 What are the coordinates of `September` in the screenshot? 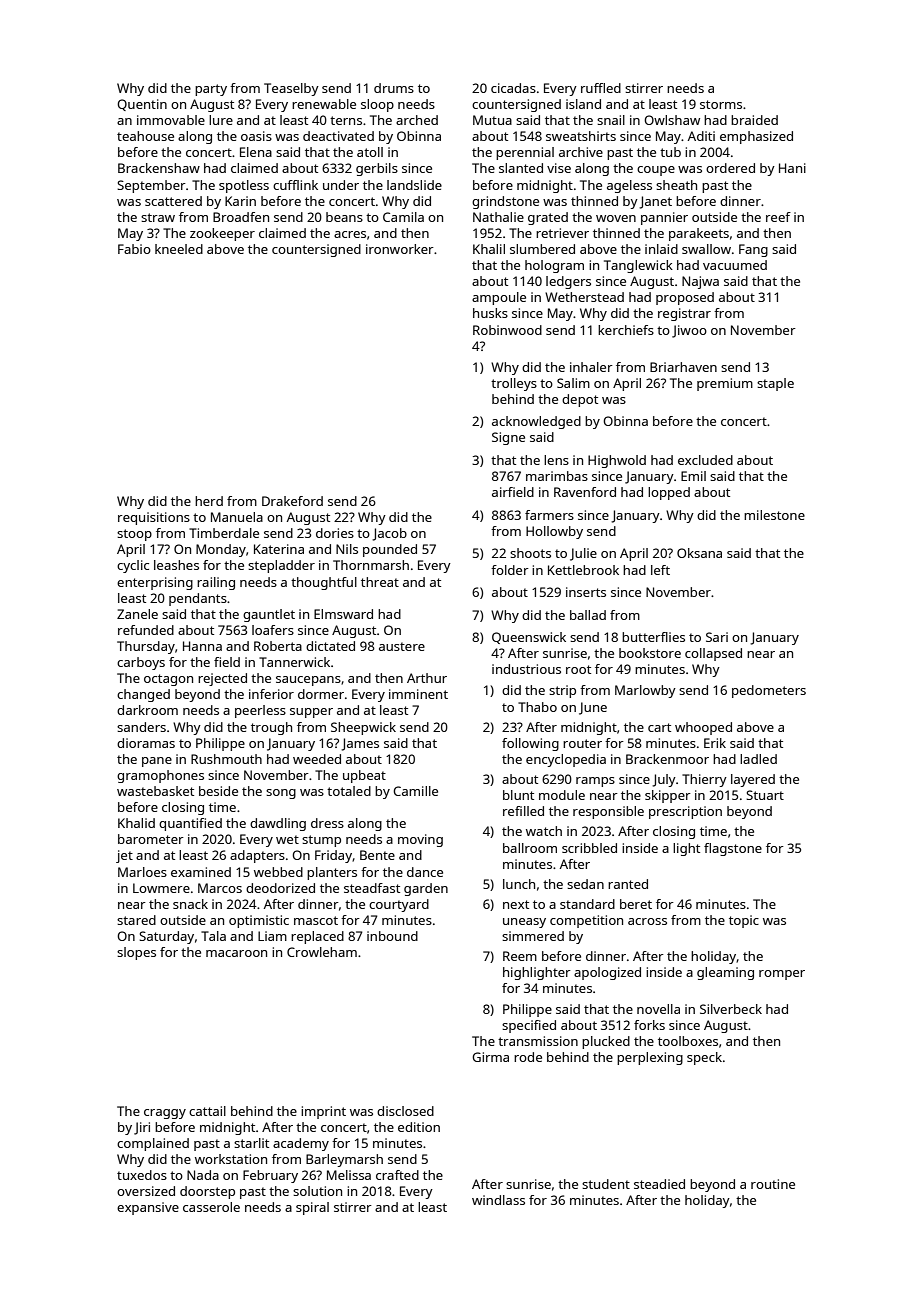 It's located at (151, 186).
